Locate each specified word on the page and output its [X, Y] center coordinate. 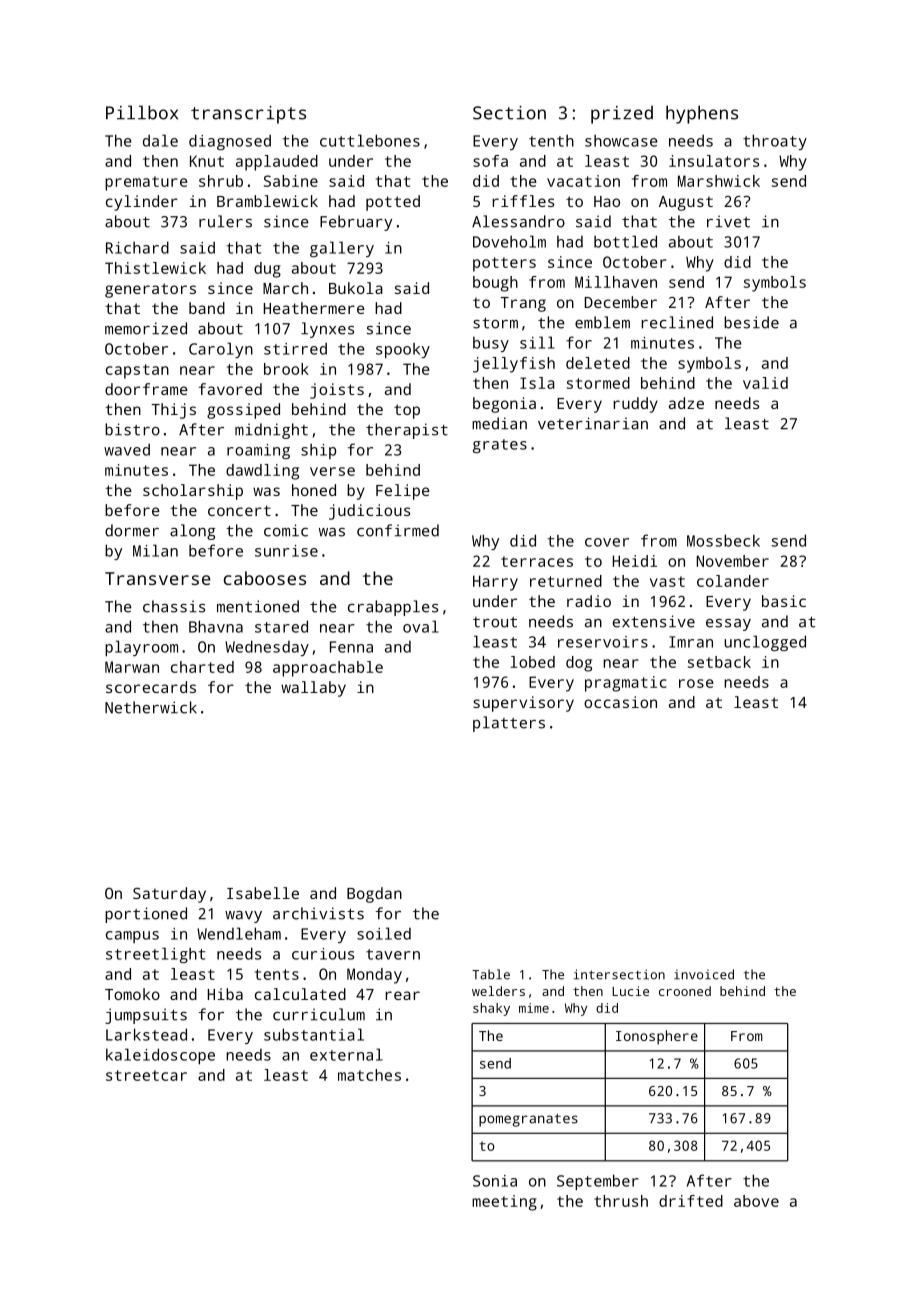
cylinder [142, 203]
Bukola [356, 288]
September [598, 1182]
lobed [533, 662]
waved [127, 449]
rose [696, 683]
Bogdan [374, 895]
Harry [495, 583]
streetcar [146, 1075]
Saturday [169, 895]
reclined [677, 322]
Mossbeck [723, 540]
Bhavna [216, 626]
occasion [620, 702]
